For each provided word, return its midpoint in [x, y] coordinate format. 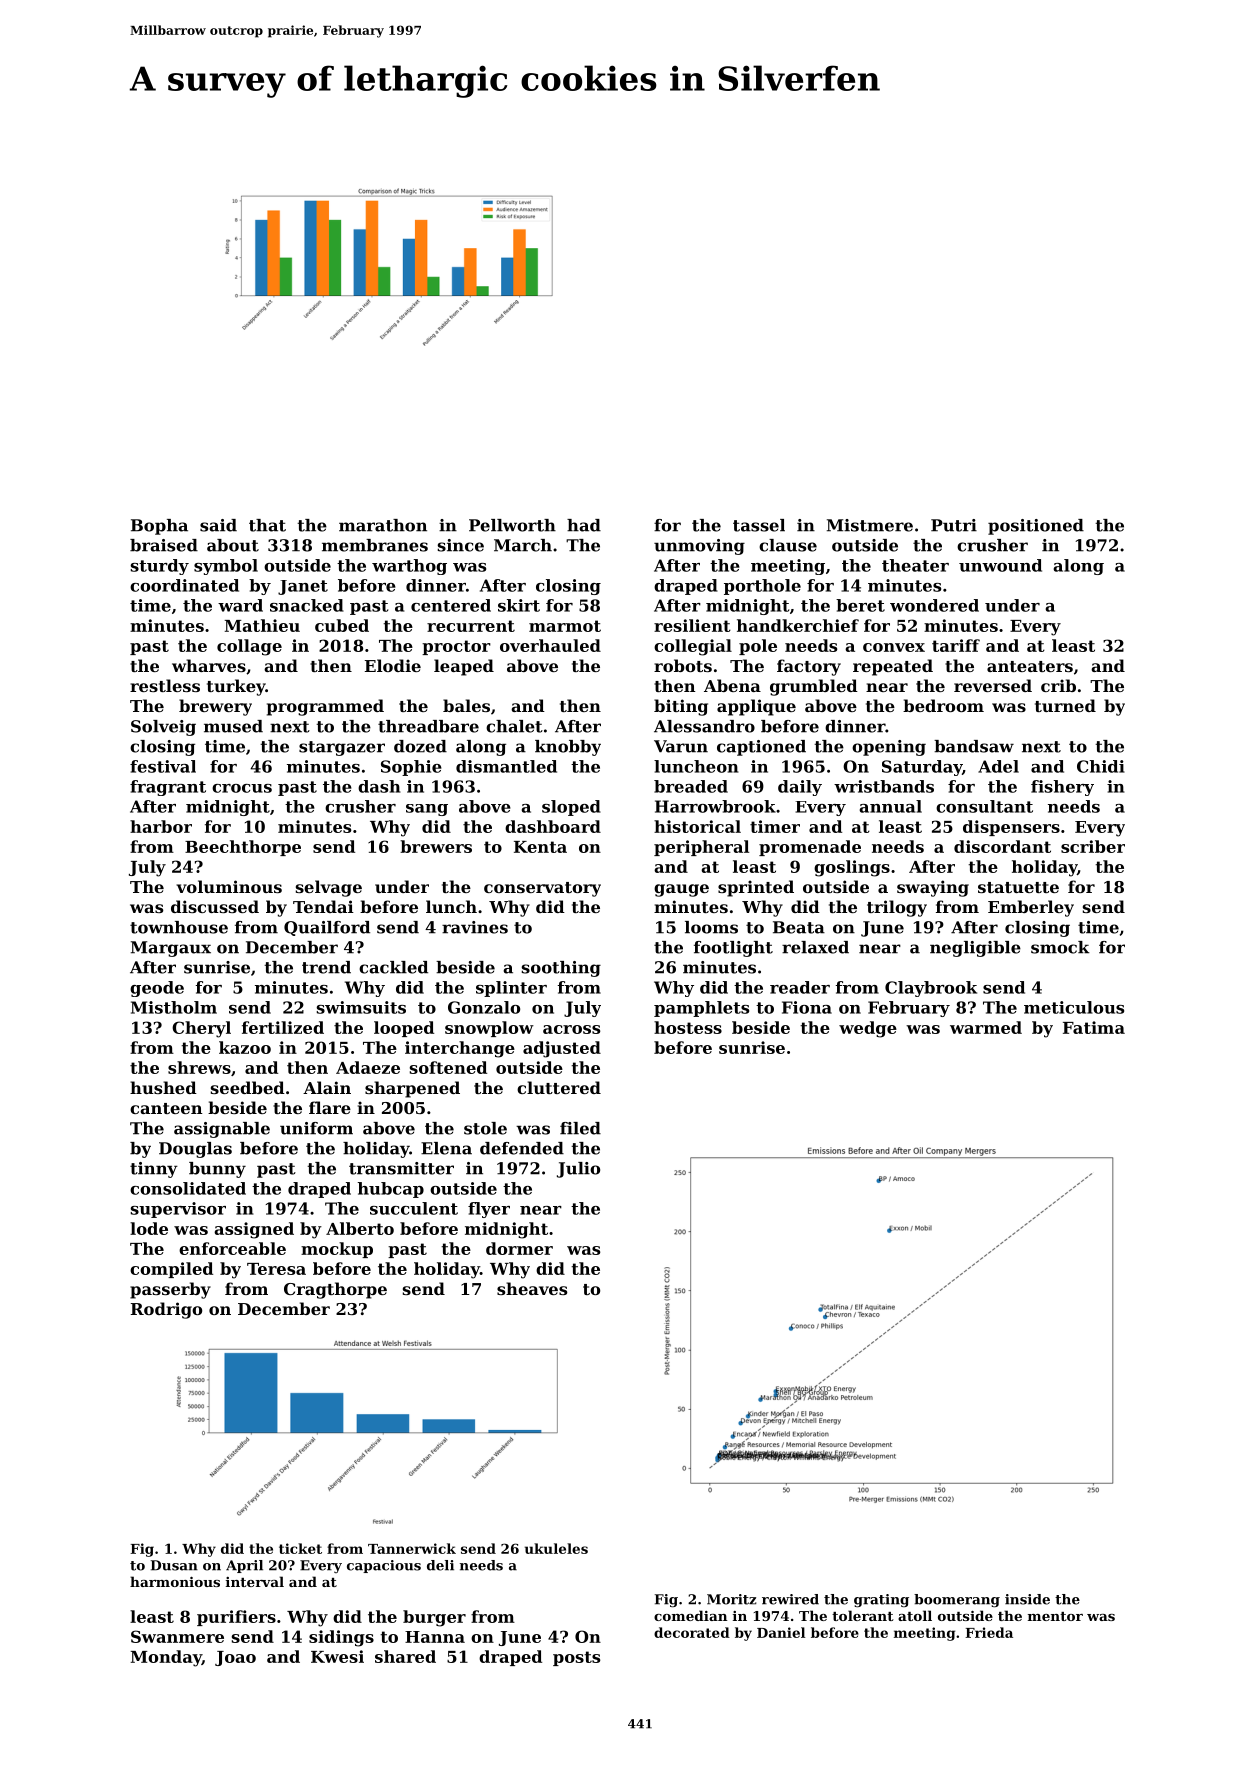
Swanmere [177, 1636]
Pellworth [512, 525]
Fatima [1094, 1027]
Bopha [159, 527]
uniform [316, 1128]
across [571, 1029]
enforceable [232, 1248]
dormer [519, 1248]
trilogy [897, 908]
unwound [1000, 565]
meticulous [1074, 1007]
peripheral [701, 848]
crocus [242, 788]
